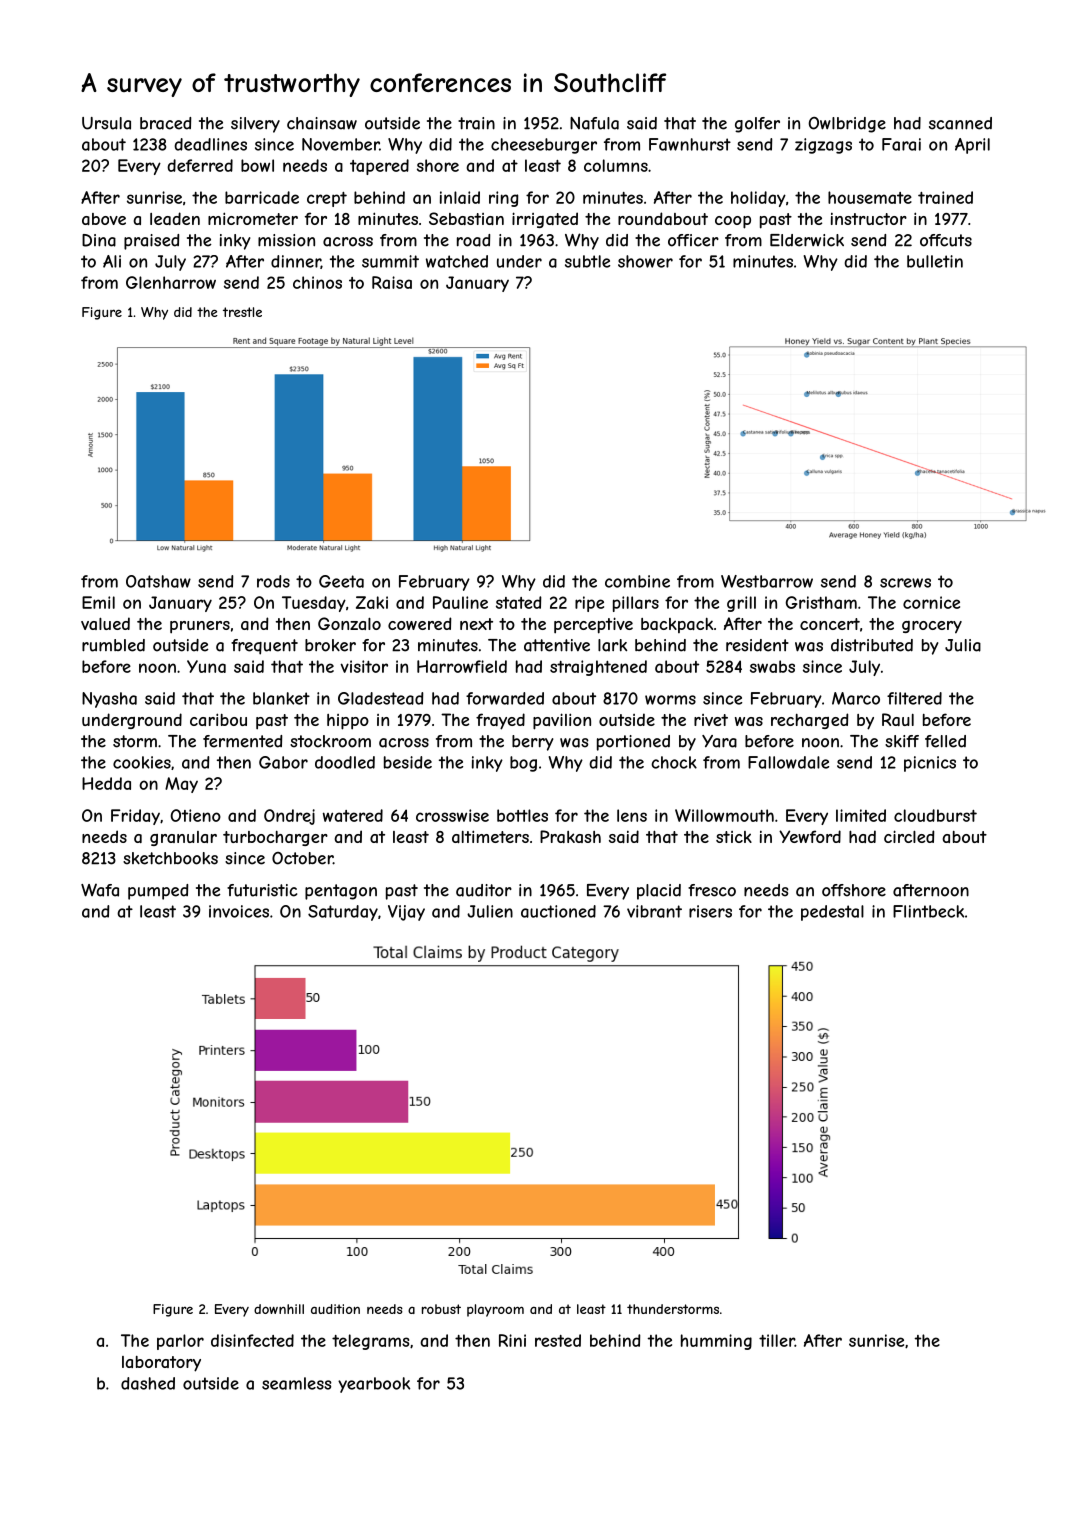  Describe the element at coordinates (519, 602) in the screenshot. I see `stated` at that location.
